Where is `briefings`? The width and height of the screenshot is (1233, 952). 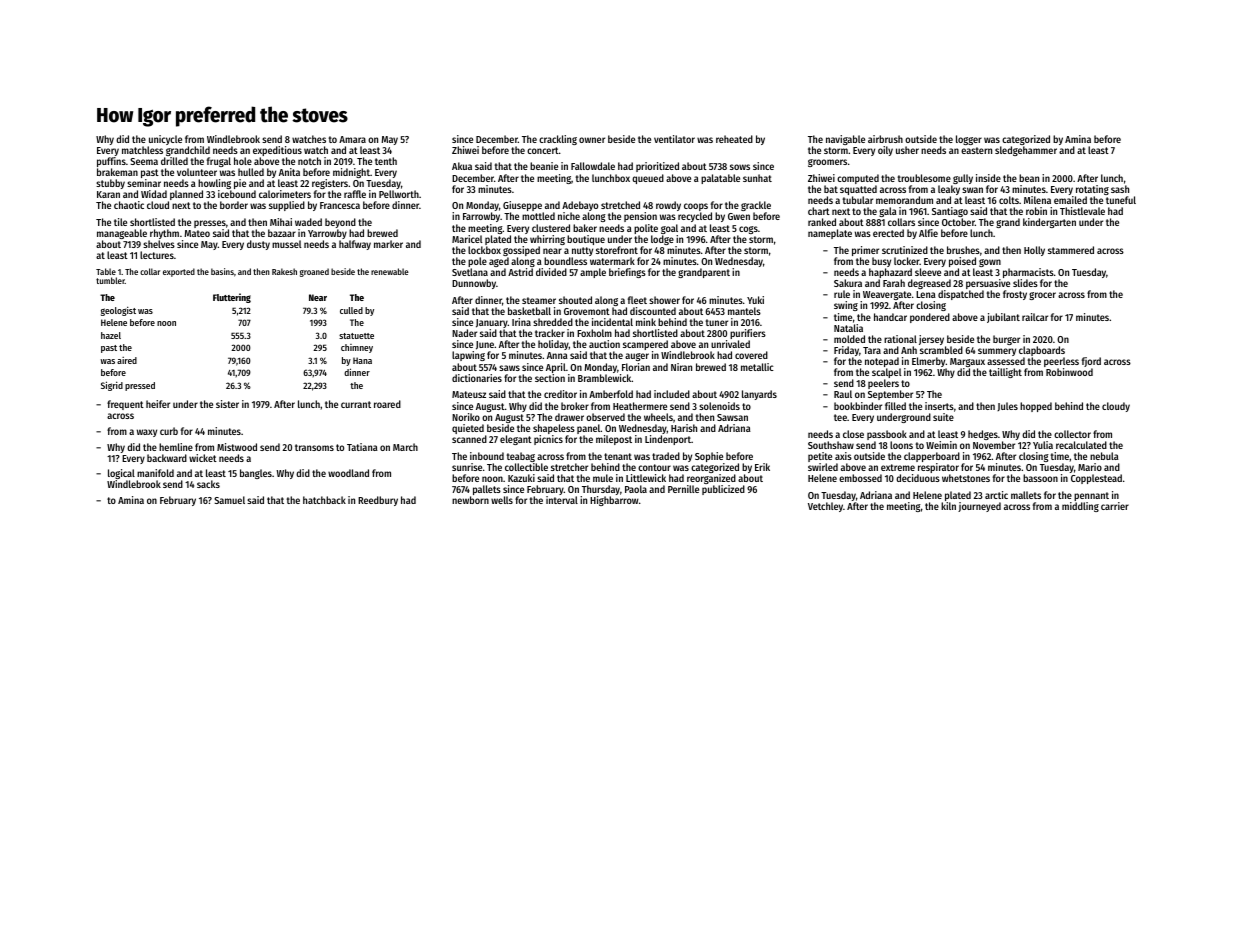
briefings is located at coordinates (627, 273).
